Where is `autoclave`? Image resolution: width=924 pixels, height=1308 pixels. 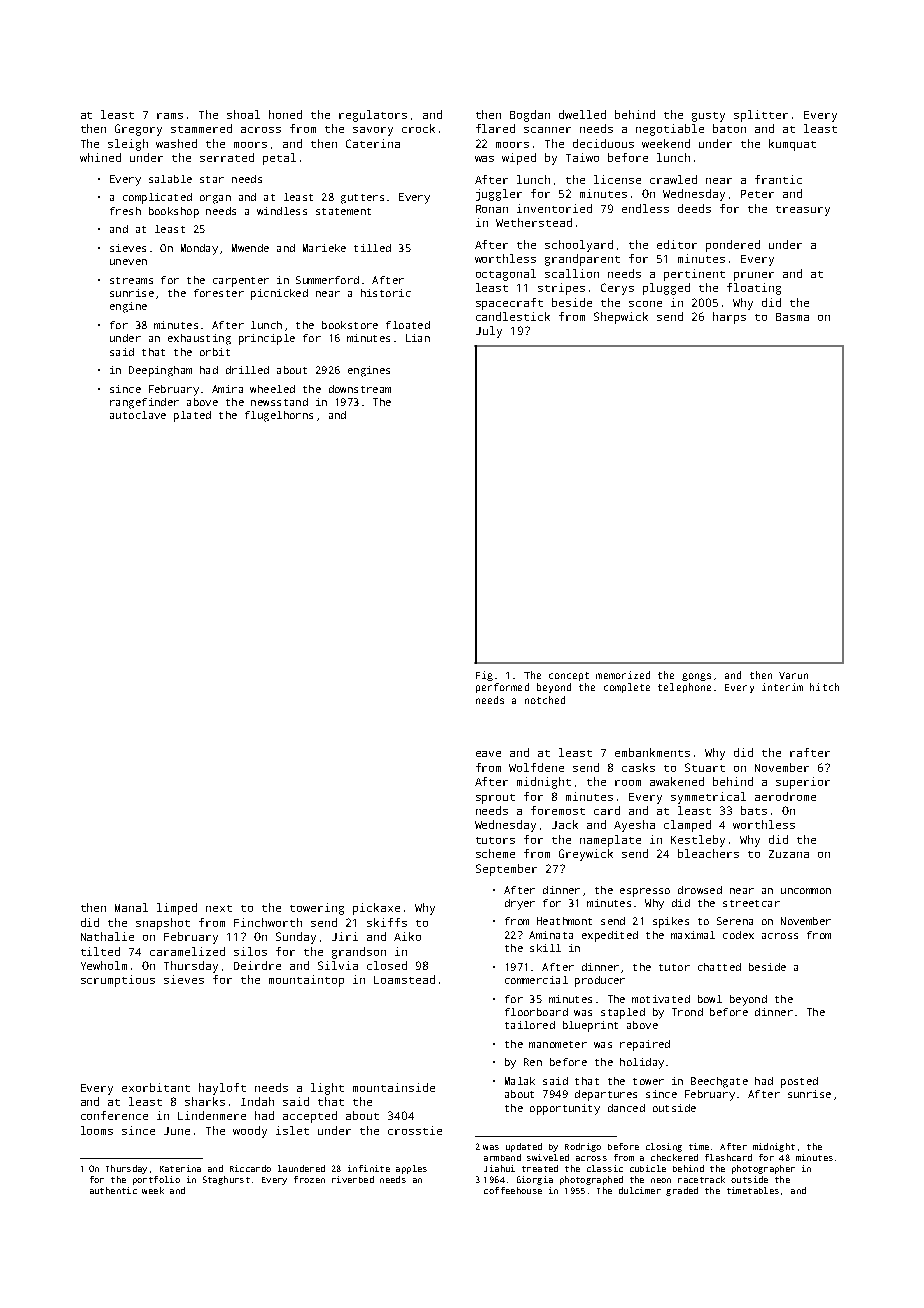 autoclave is located at coordinates (138, 415).
